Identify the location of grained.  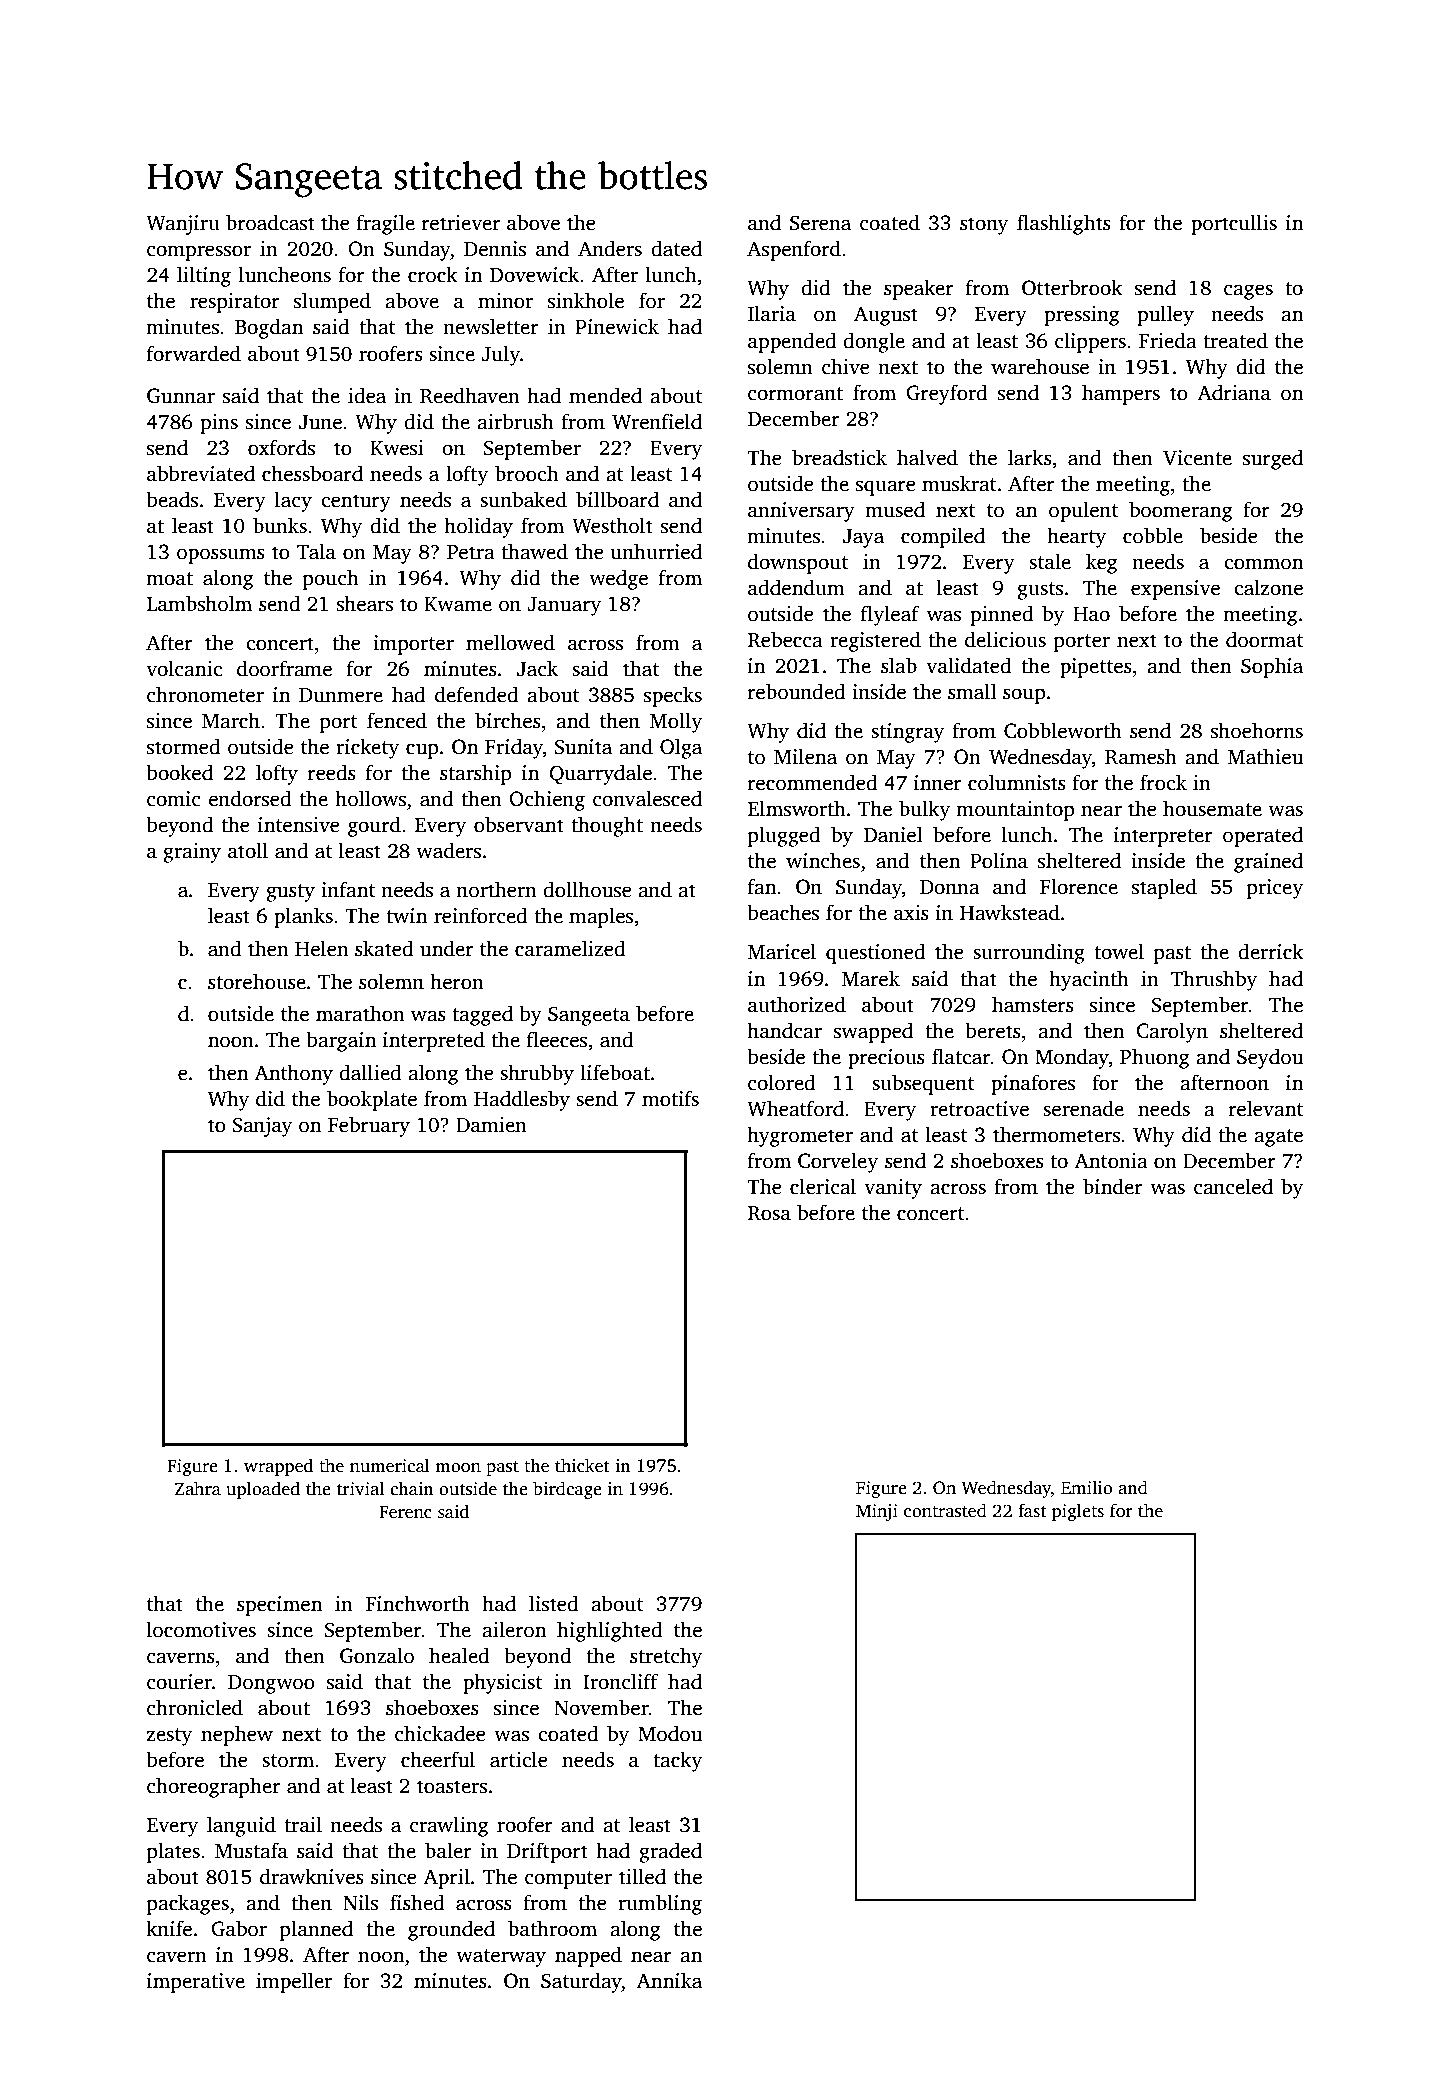
(1268, 862).
